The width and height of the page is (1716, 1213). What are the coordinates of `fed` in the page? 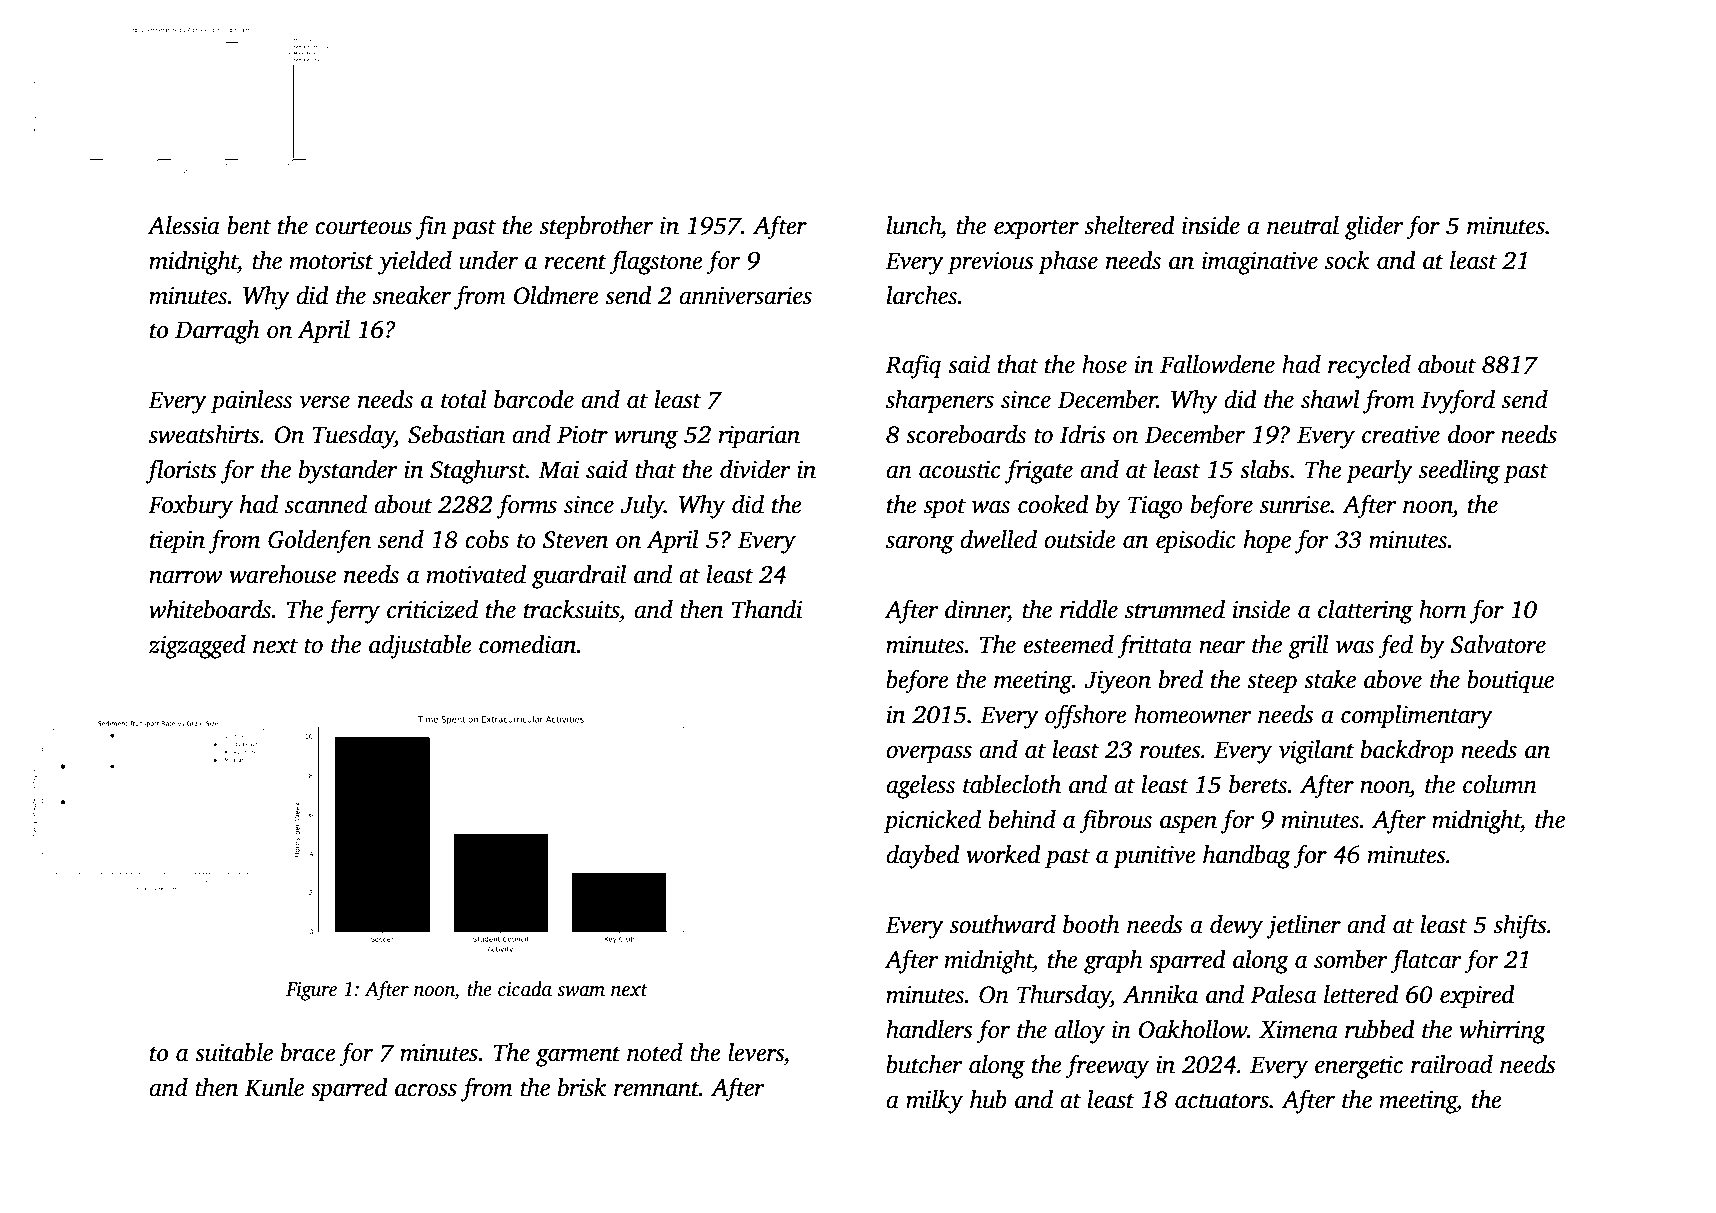 It's located at (1395, 646).
